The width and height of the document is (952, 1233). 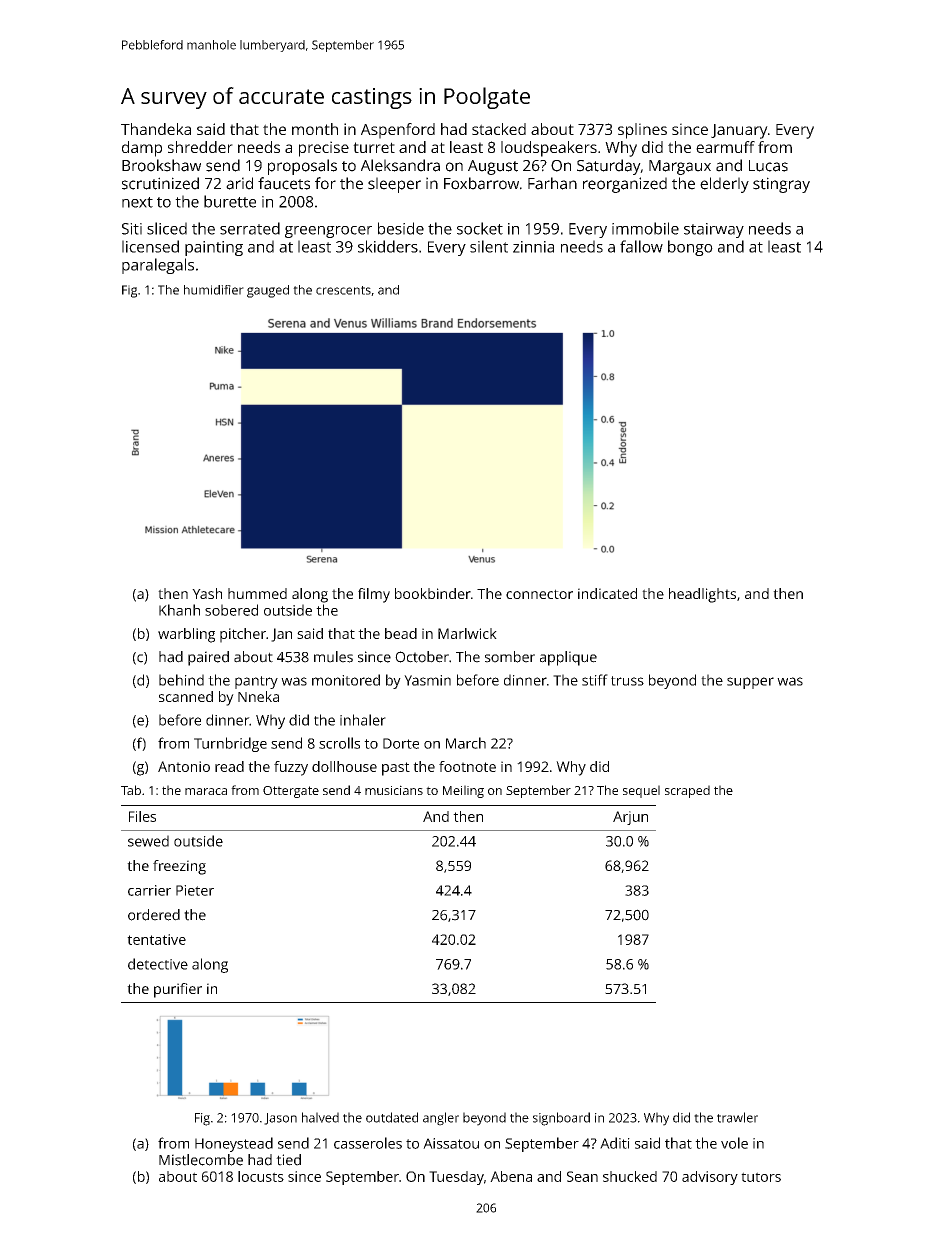 What do you see at coordinates (315, 129) in the document?
I see `month` at bounding box center [315, 129].
